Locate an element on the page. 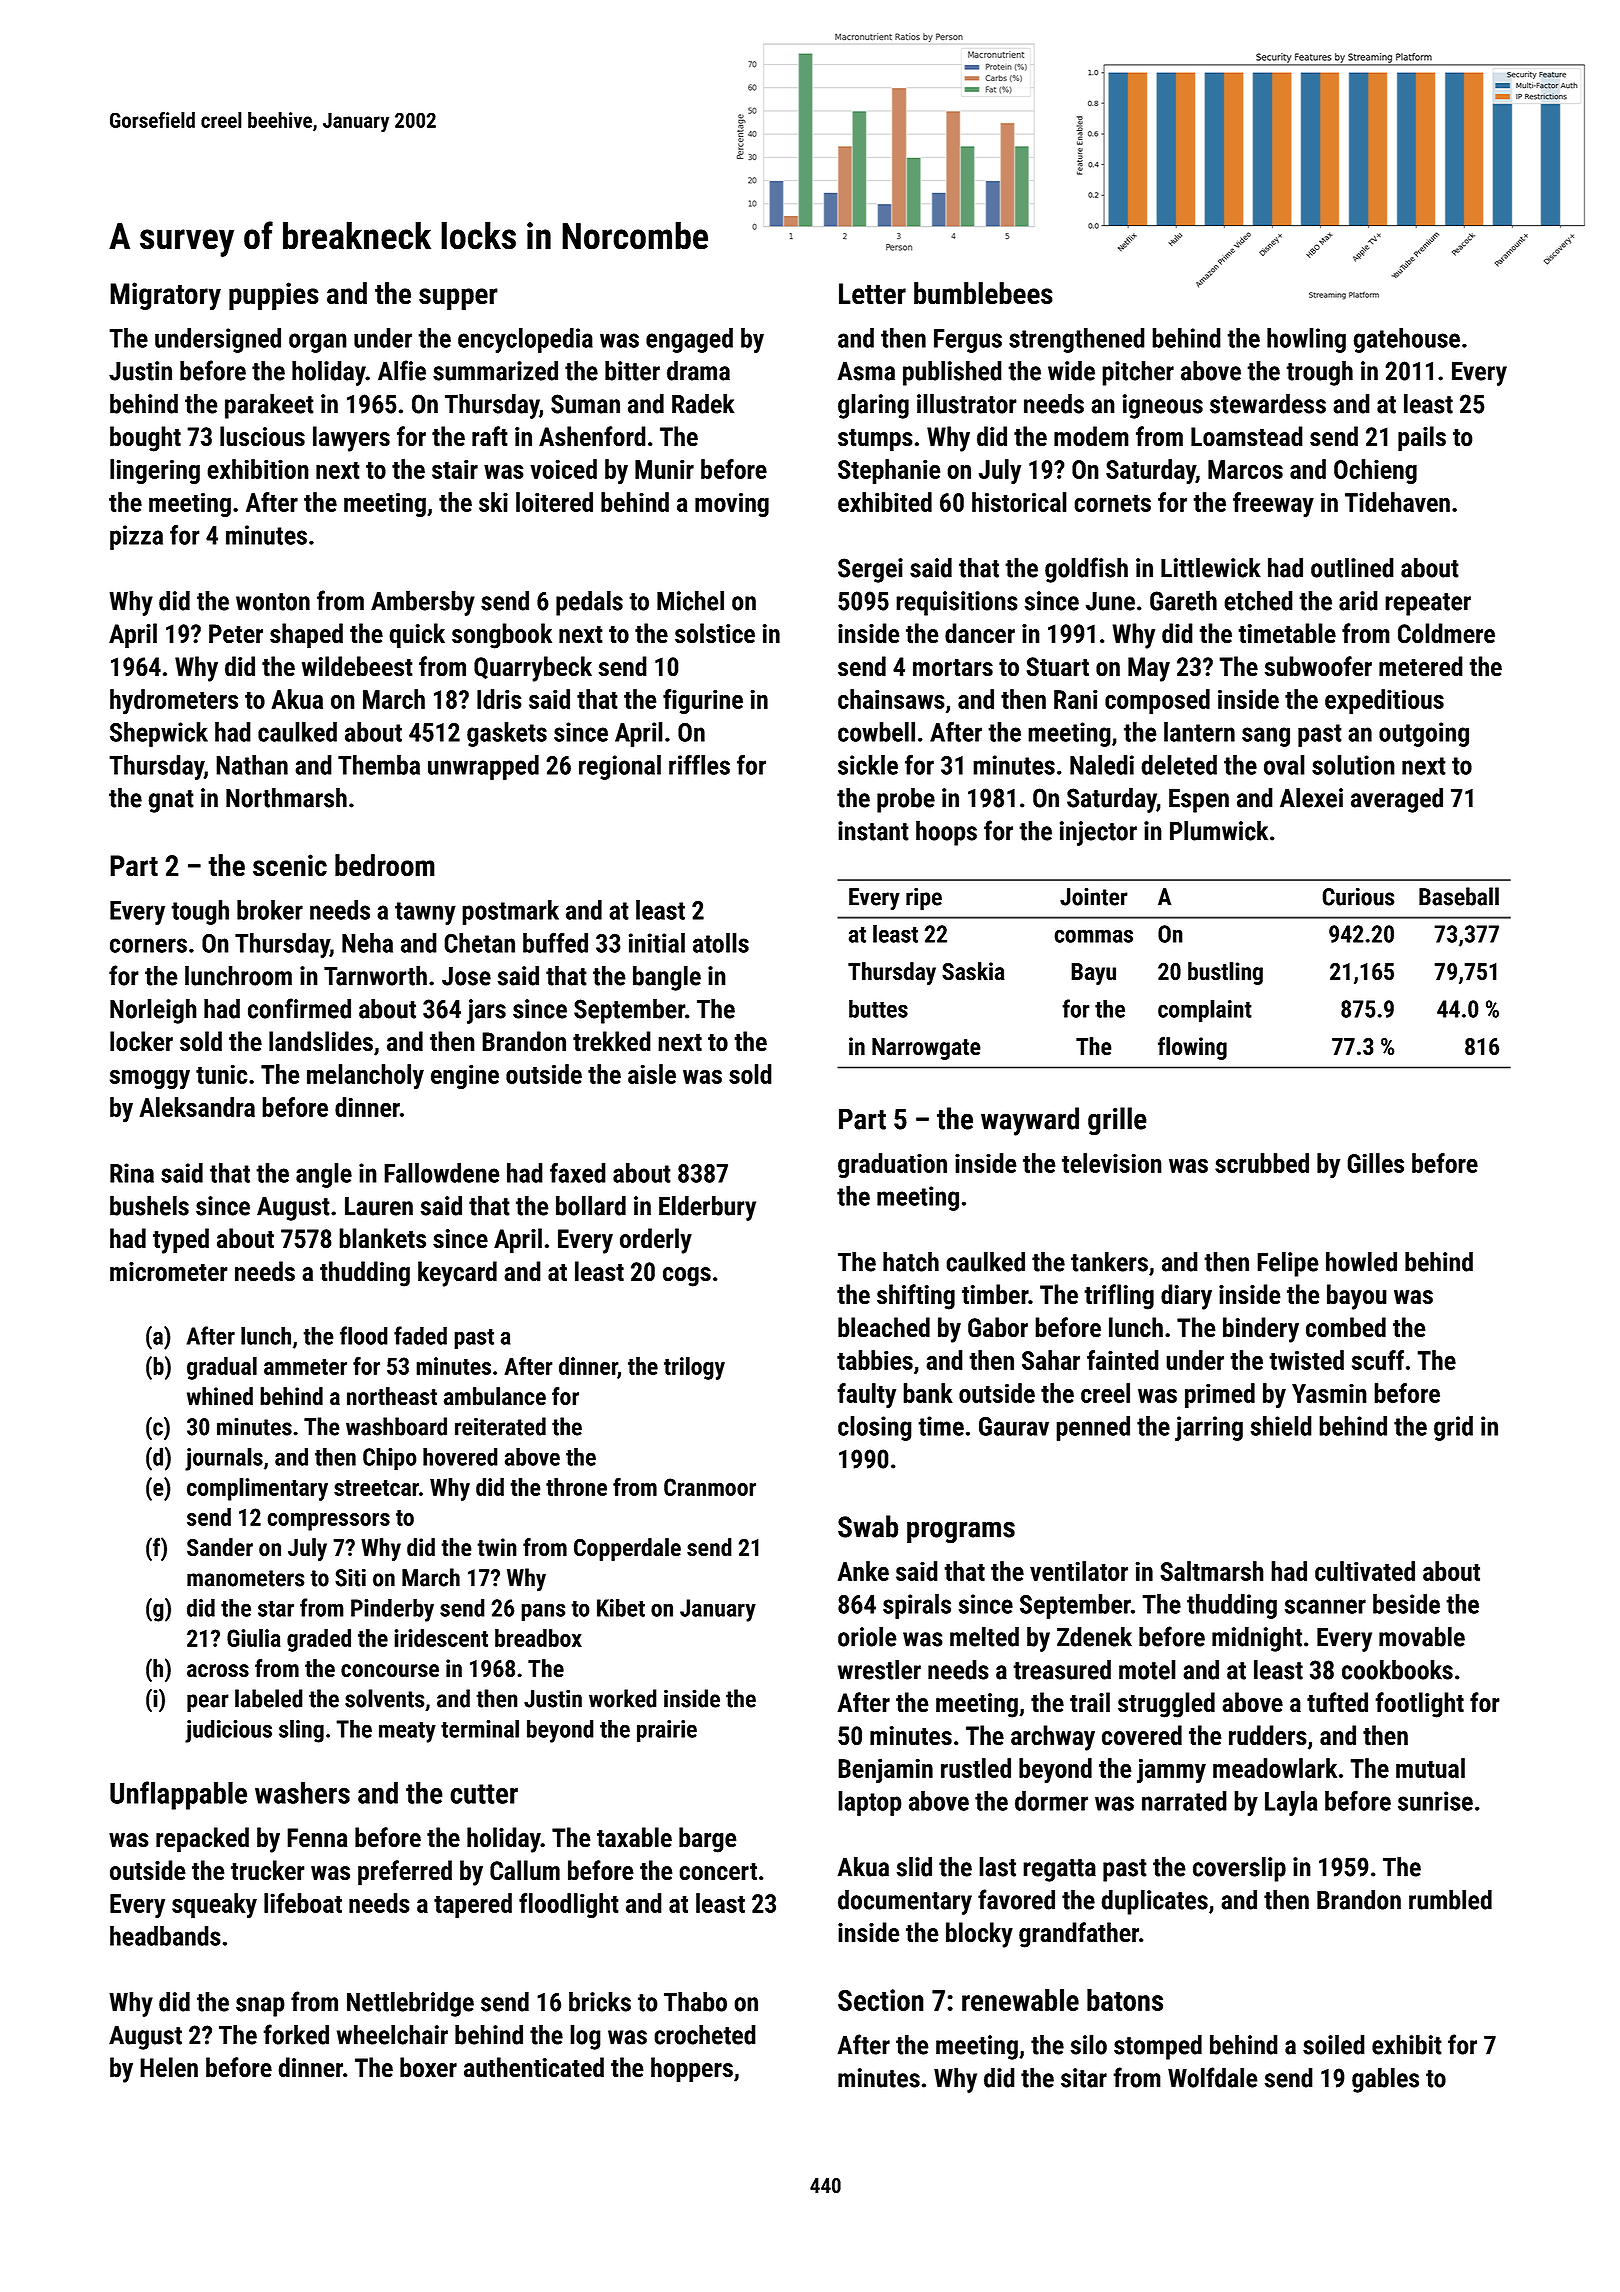  Cranmoor is located at coordinates (710, 1487).
